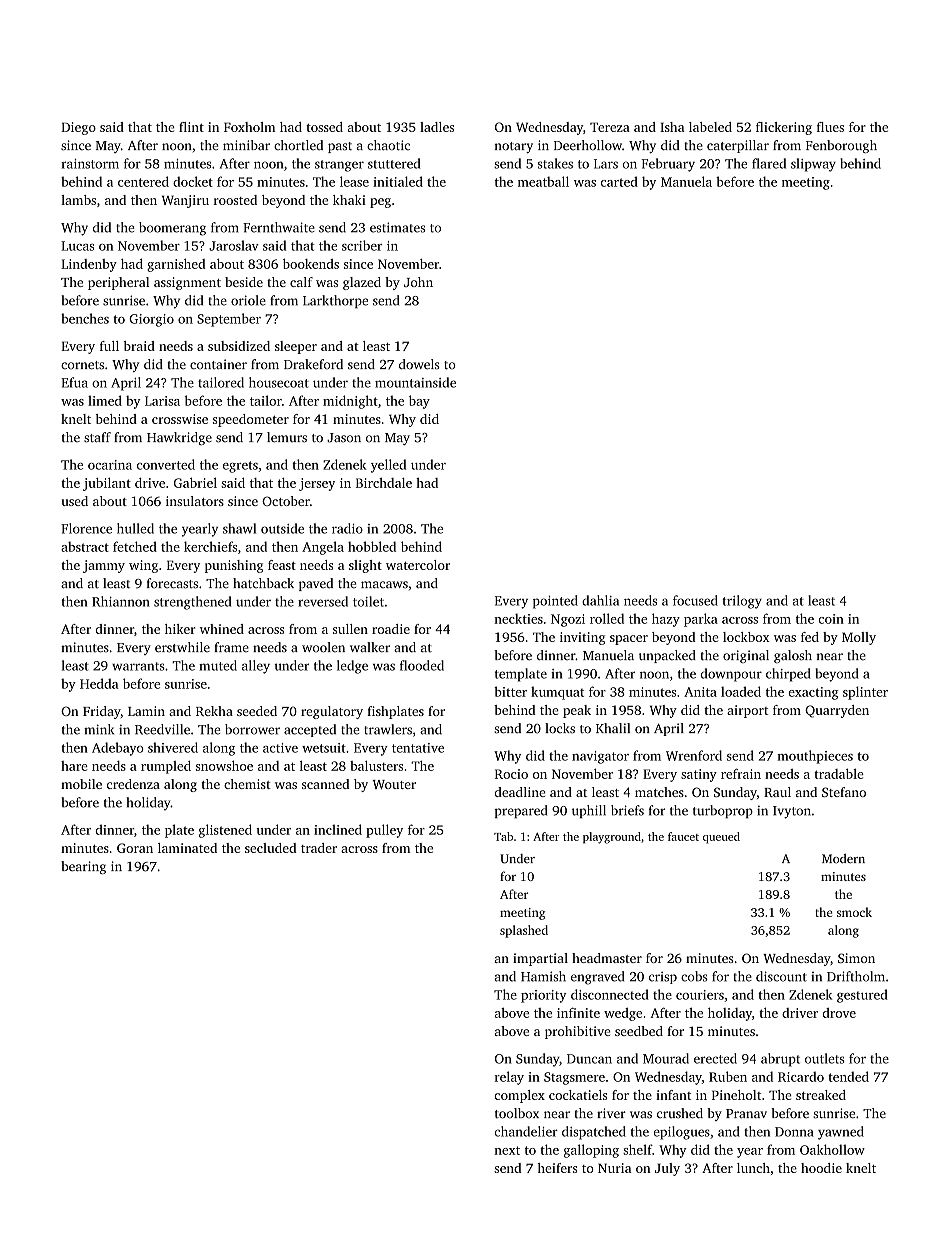  What do you see at coordinates (218, 364) in the page?
I see `container` at bounding box center [218, 364].
